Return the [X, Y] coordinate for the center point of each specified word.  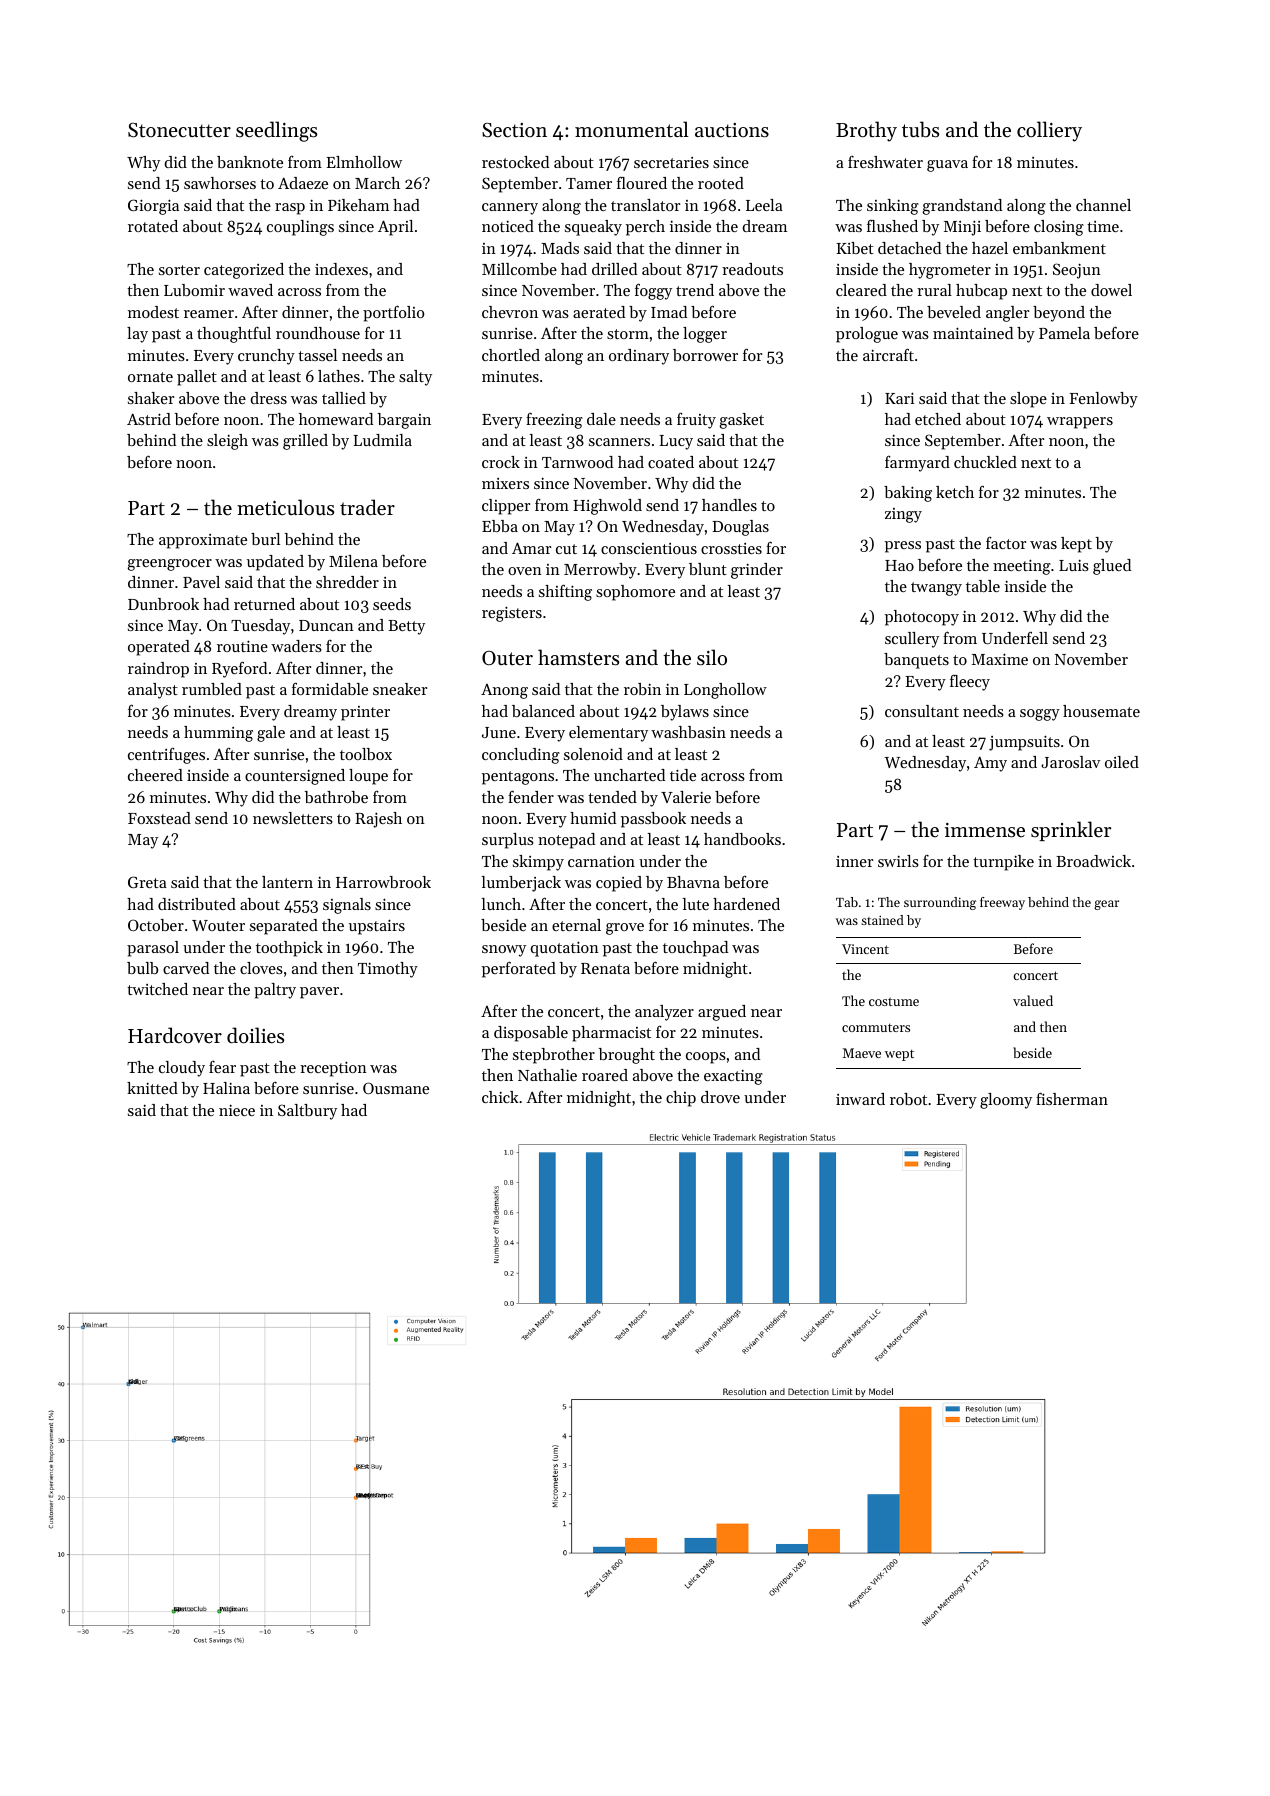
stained [882, 920]
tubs [920, 129]
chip [681, 1099]
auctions [732, 130]
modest [153, 312]
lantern [287, 882]
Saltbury [307, 1112]
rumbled [212, 689]
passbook [653, 820]
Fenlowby [1103, 400]
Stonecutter [179, 130]
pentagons [518, 778]
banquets [916, 661]
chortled [511, 355]
